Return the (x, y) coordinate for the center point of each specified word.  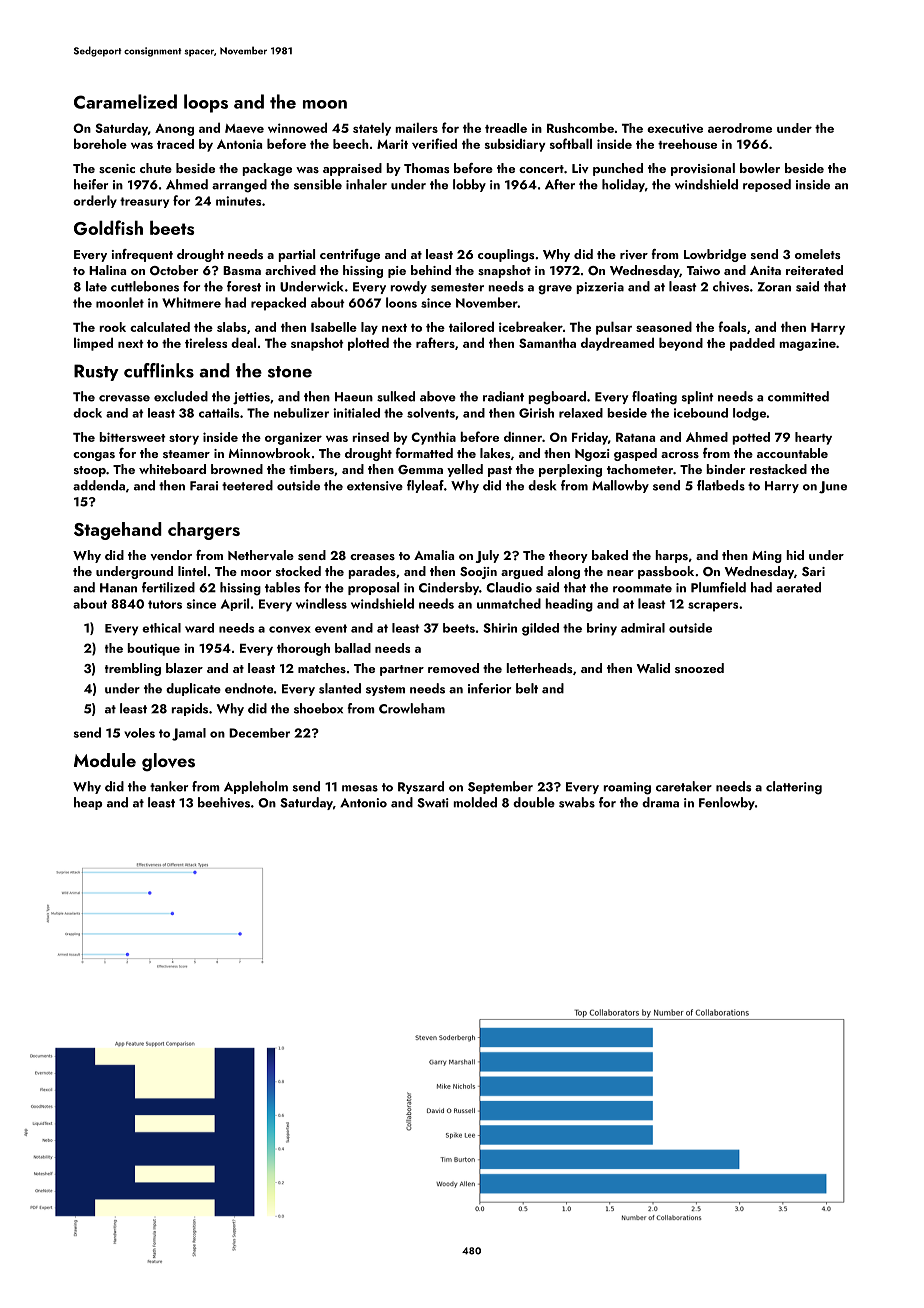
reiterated (814, 270)
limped (93, 344)
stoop (90, 471)
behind (431, 270)
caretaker (684, 786)
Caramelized (125, 101)
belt (527, 688)
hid (795, 555)
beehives (224, 802)
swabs (577, 802)
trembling (133, 669)
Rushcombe (580, 128)
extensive (375, 486)
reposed (767, 185)
